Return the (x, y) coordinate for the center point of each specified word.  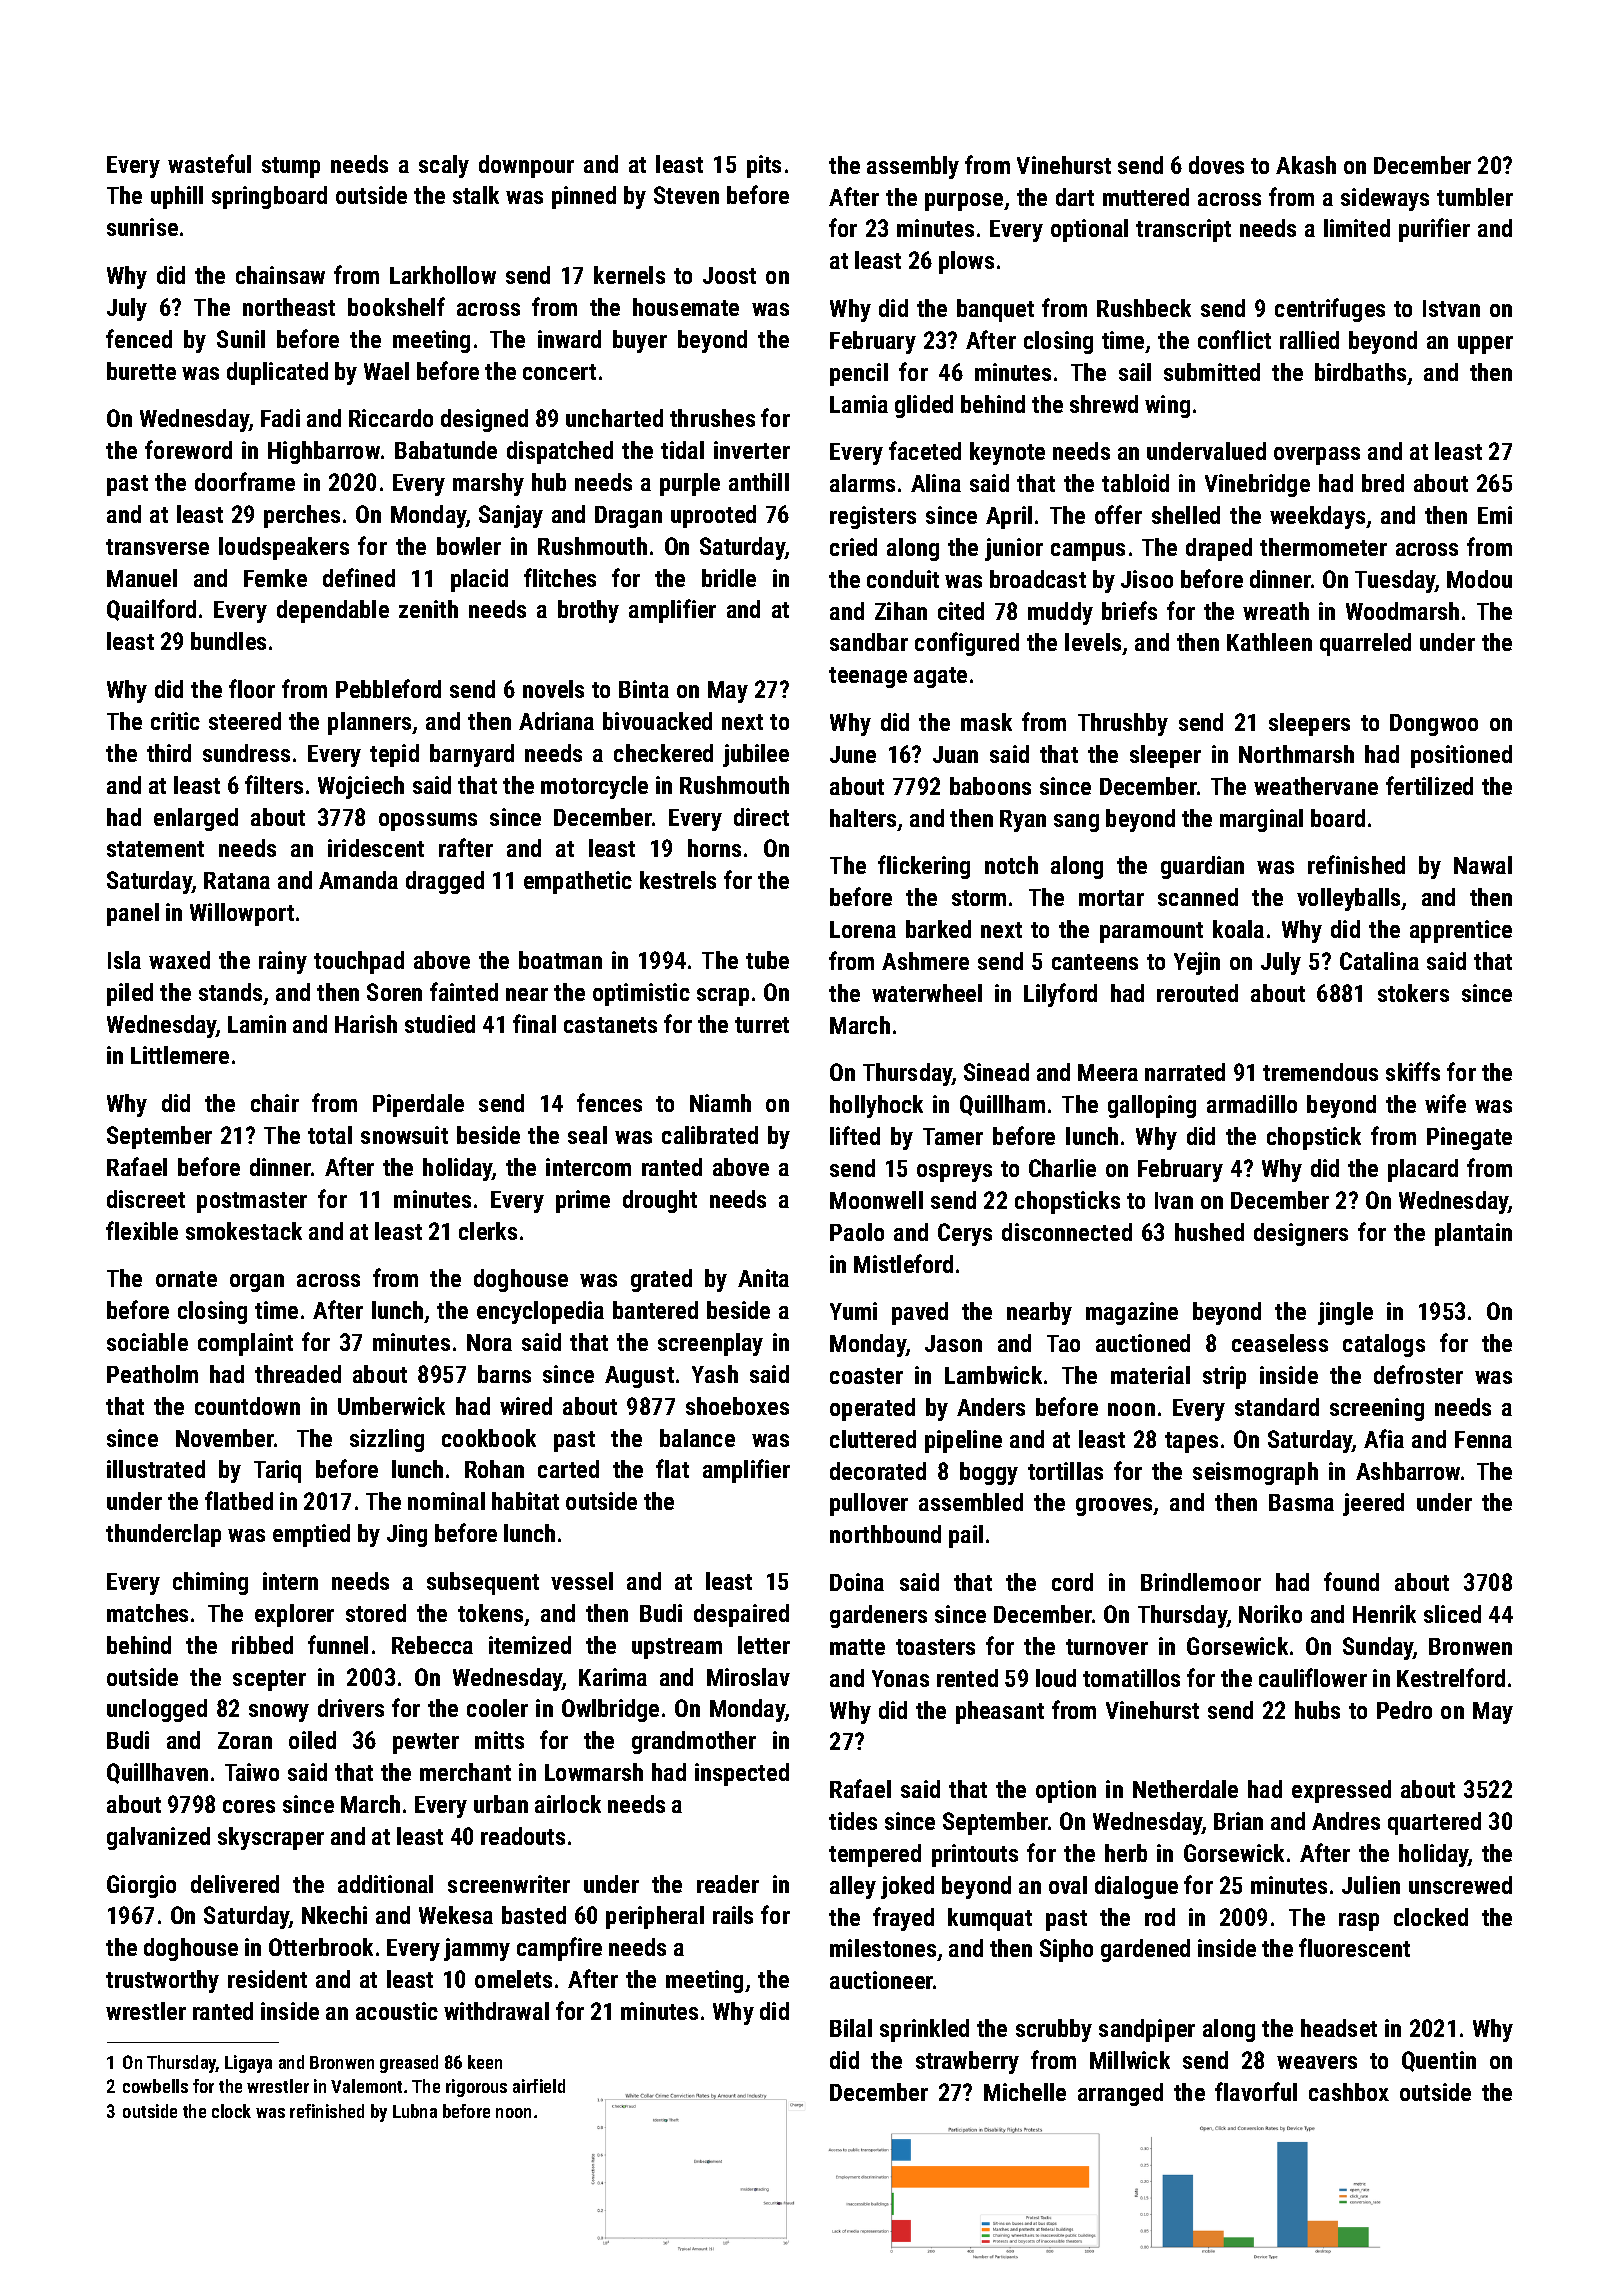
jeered (1373, 1504)
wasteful (209, 163)
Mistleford (903, 1263)
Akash (1306, 165)
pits (764, 166)
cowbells (155, 2086)
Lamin (257, 1024)
